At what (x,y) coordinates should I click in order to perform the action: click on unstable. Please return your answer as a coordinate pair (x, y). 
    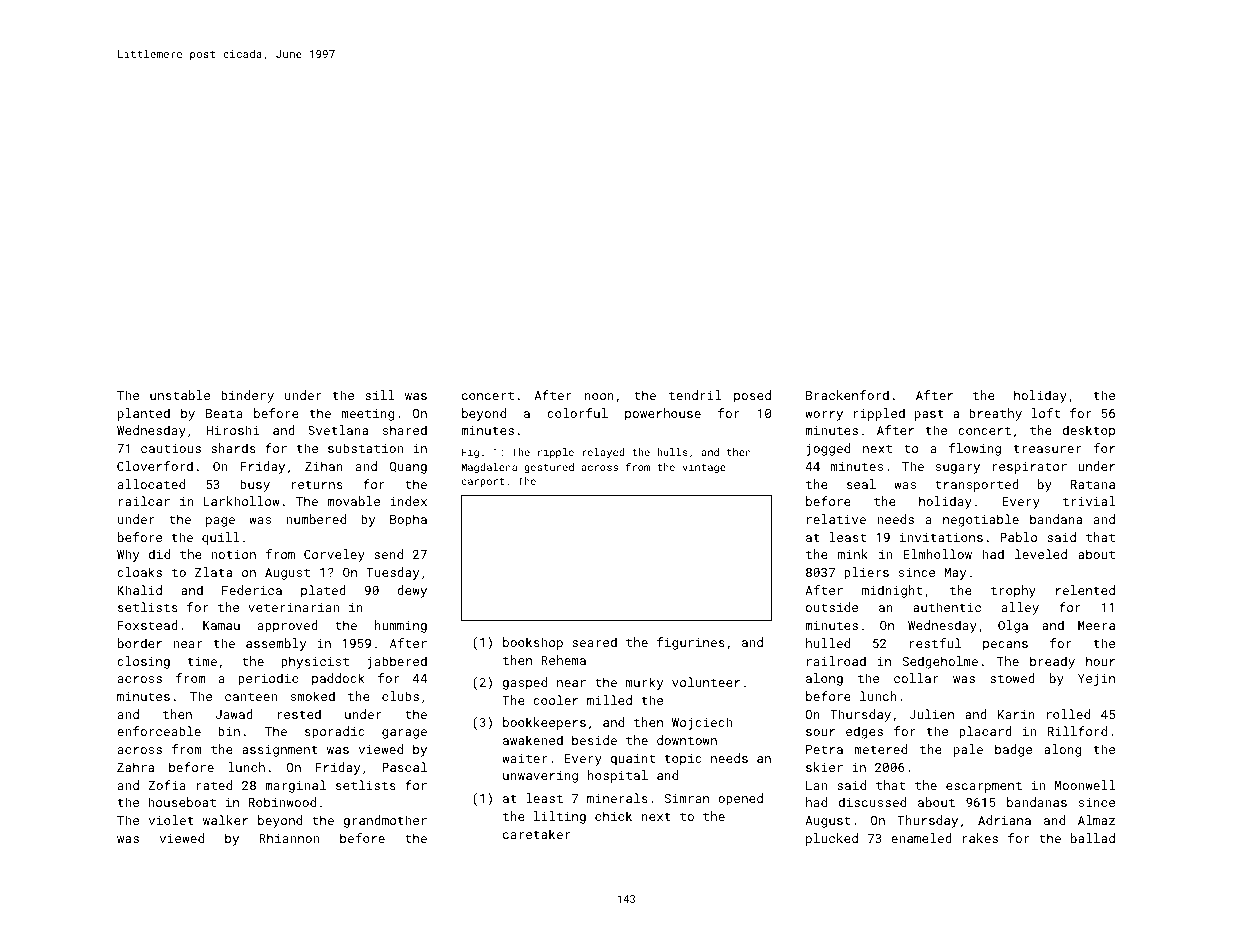
    Looking at the image, I should click on (180, 395).
